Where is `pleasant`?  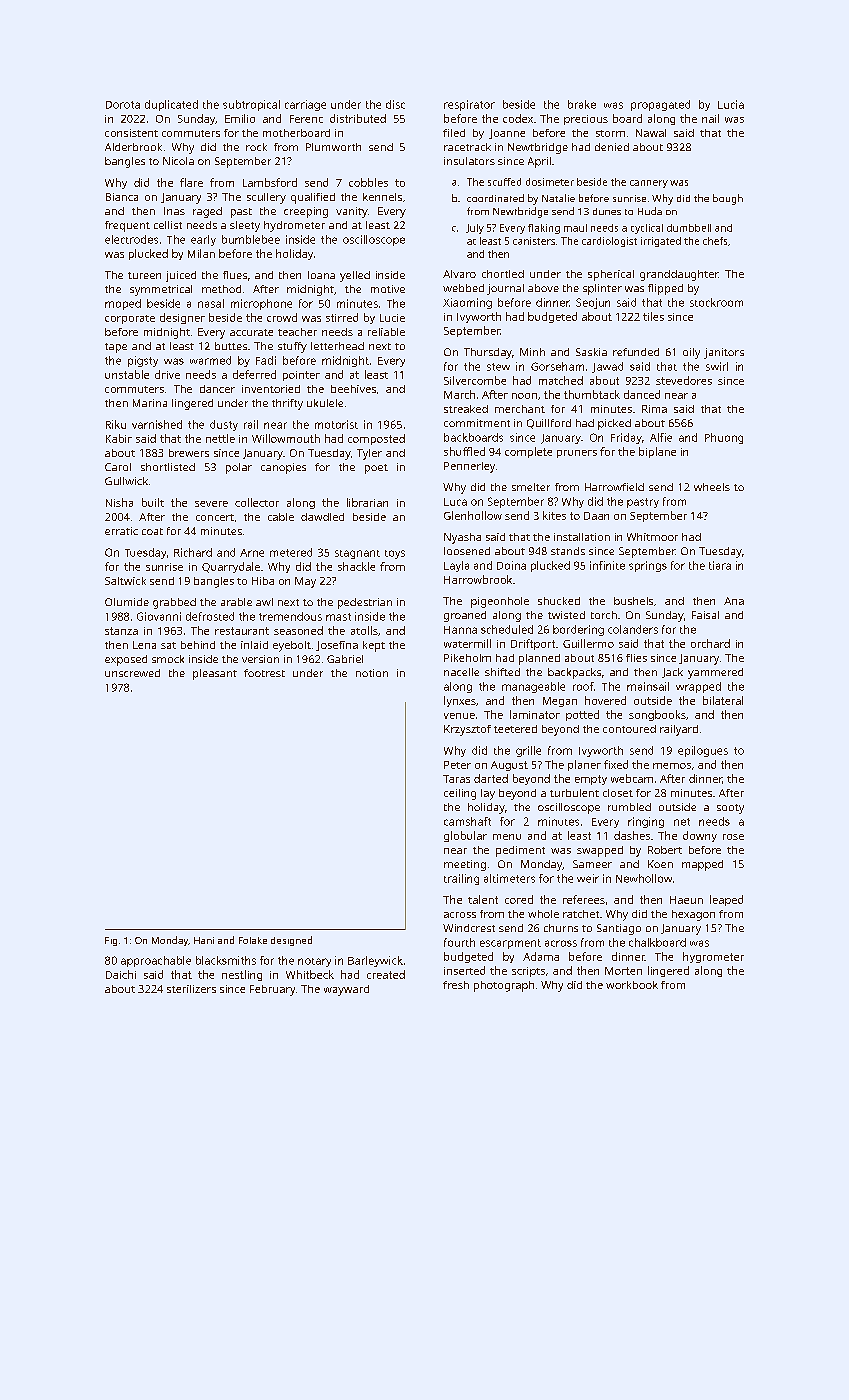 pleasant is located at coordinates (215, 674).
